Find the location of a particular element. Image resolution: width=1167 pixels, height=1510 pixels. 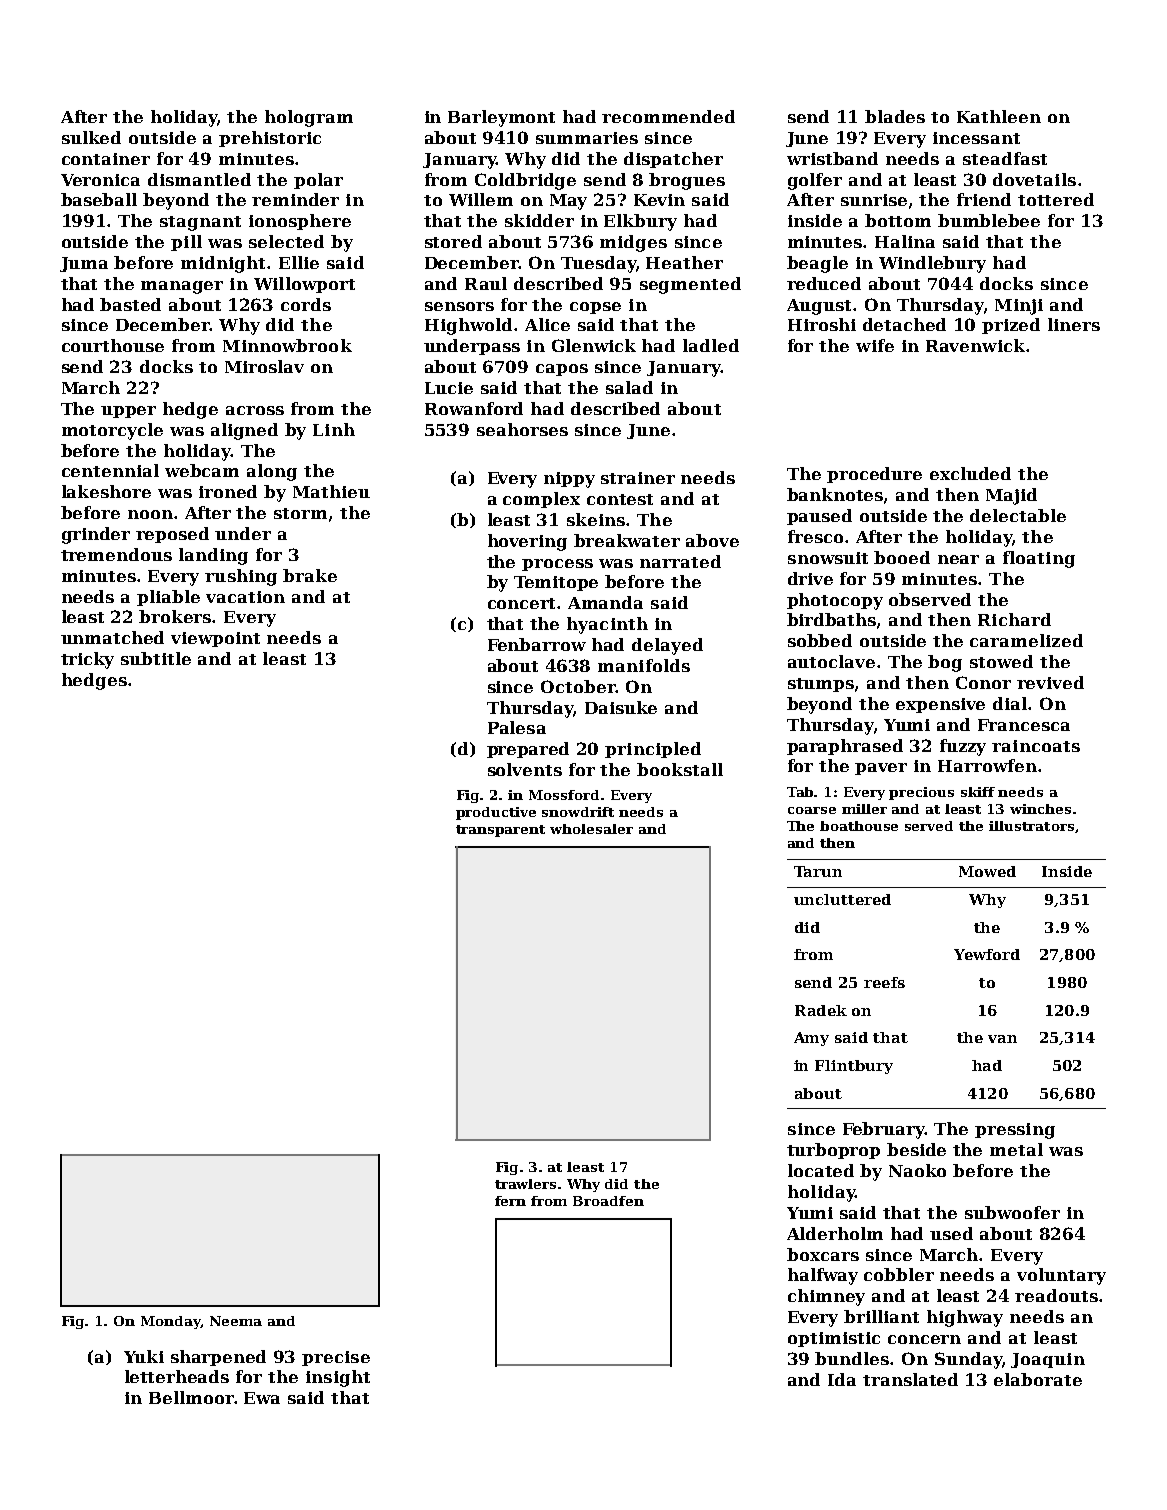

bumblebee is located at coordinates (989, 220).
